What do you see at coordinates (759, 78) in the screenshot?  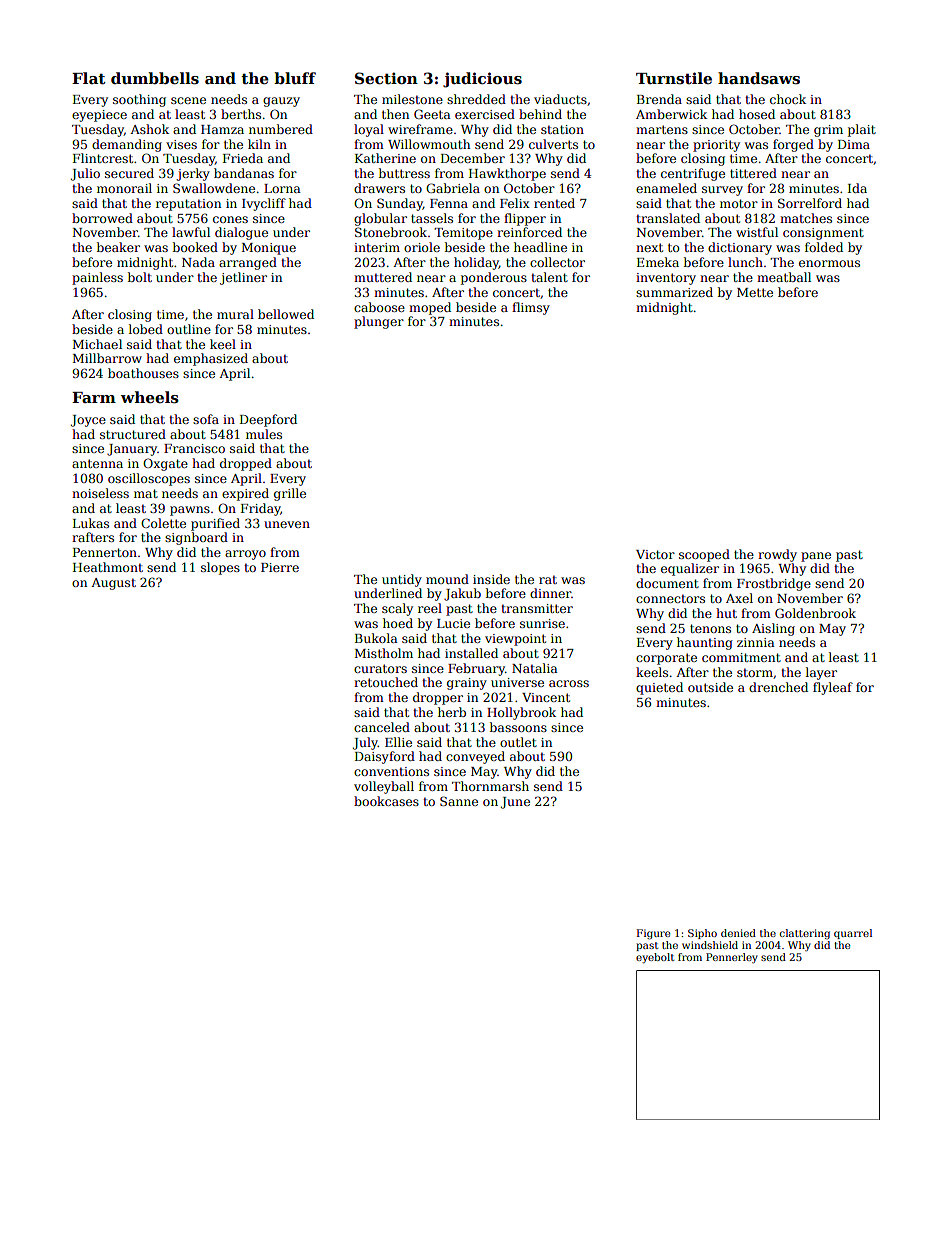 I see `handsaws` at bounding box center [759, 78].
